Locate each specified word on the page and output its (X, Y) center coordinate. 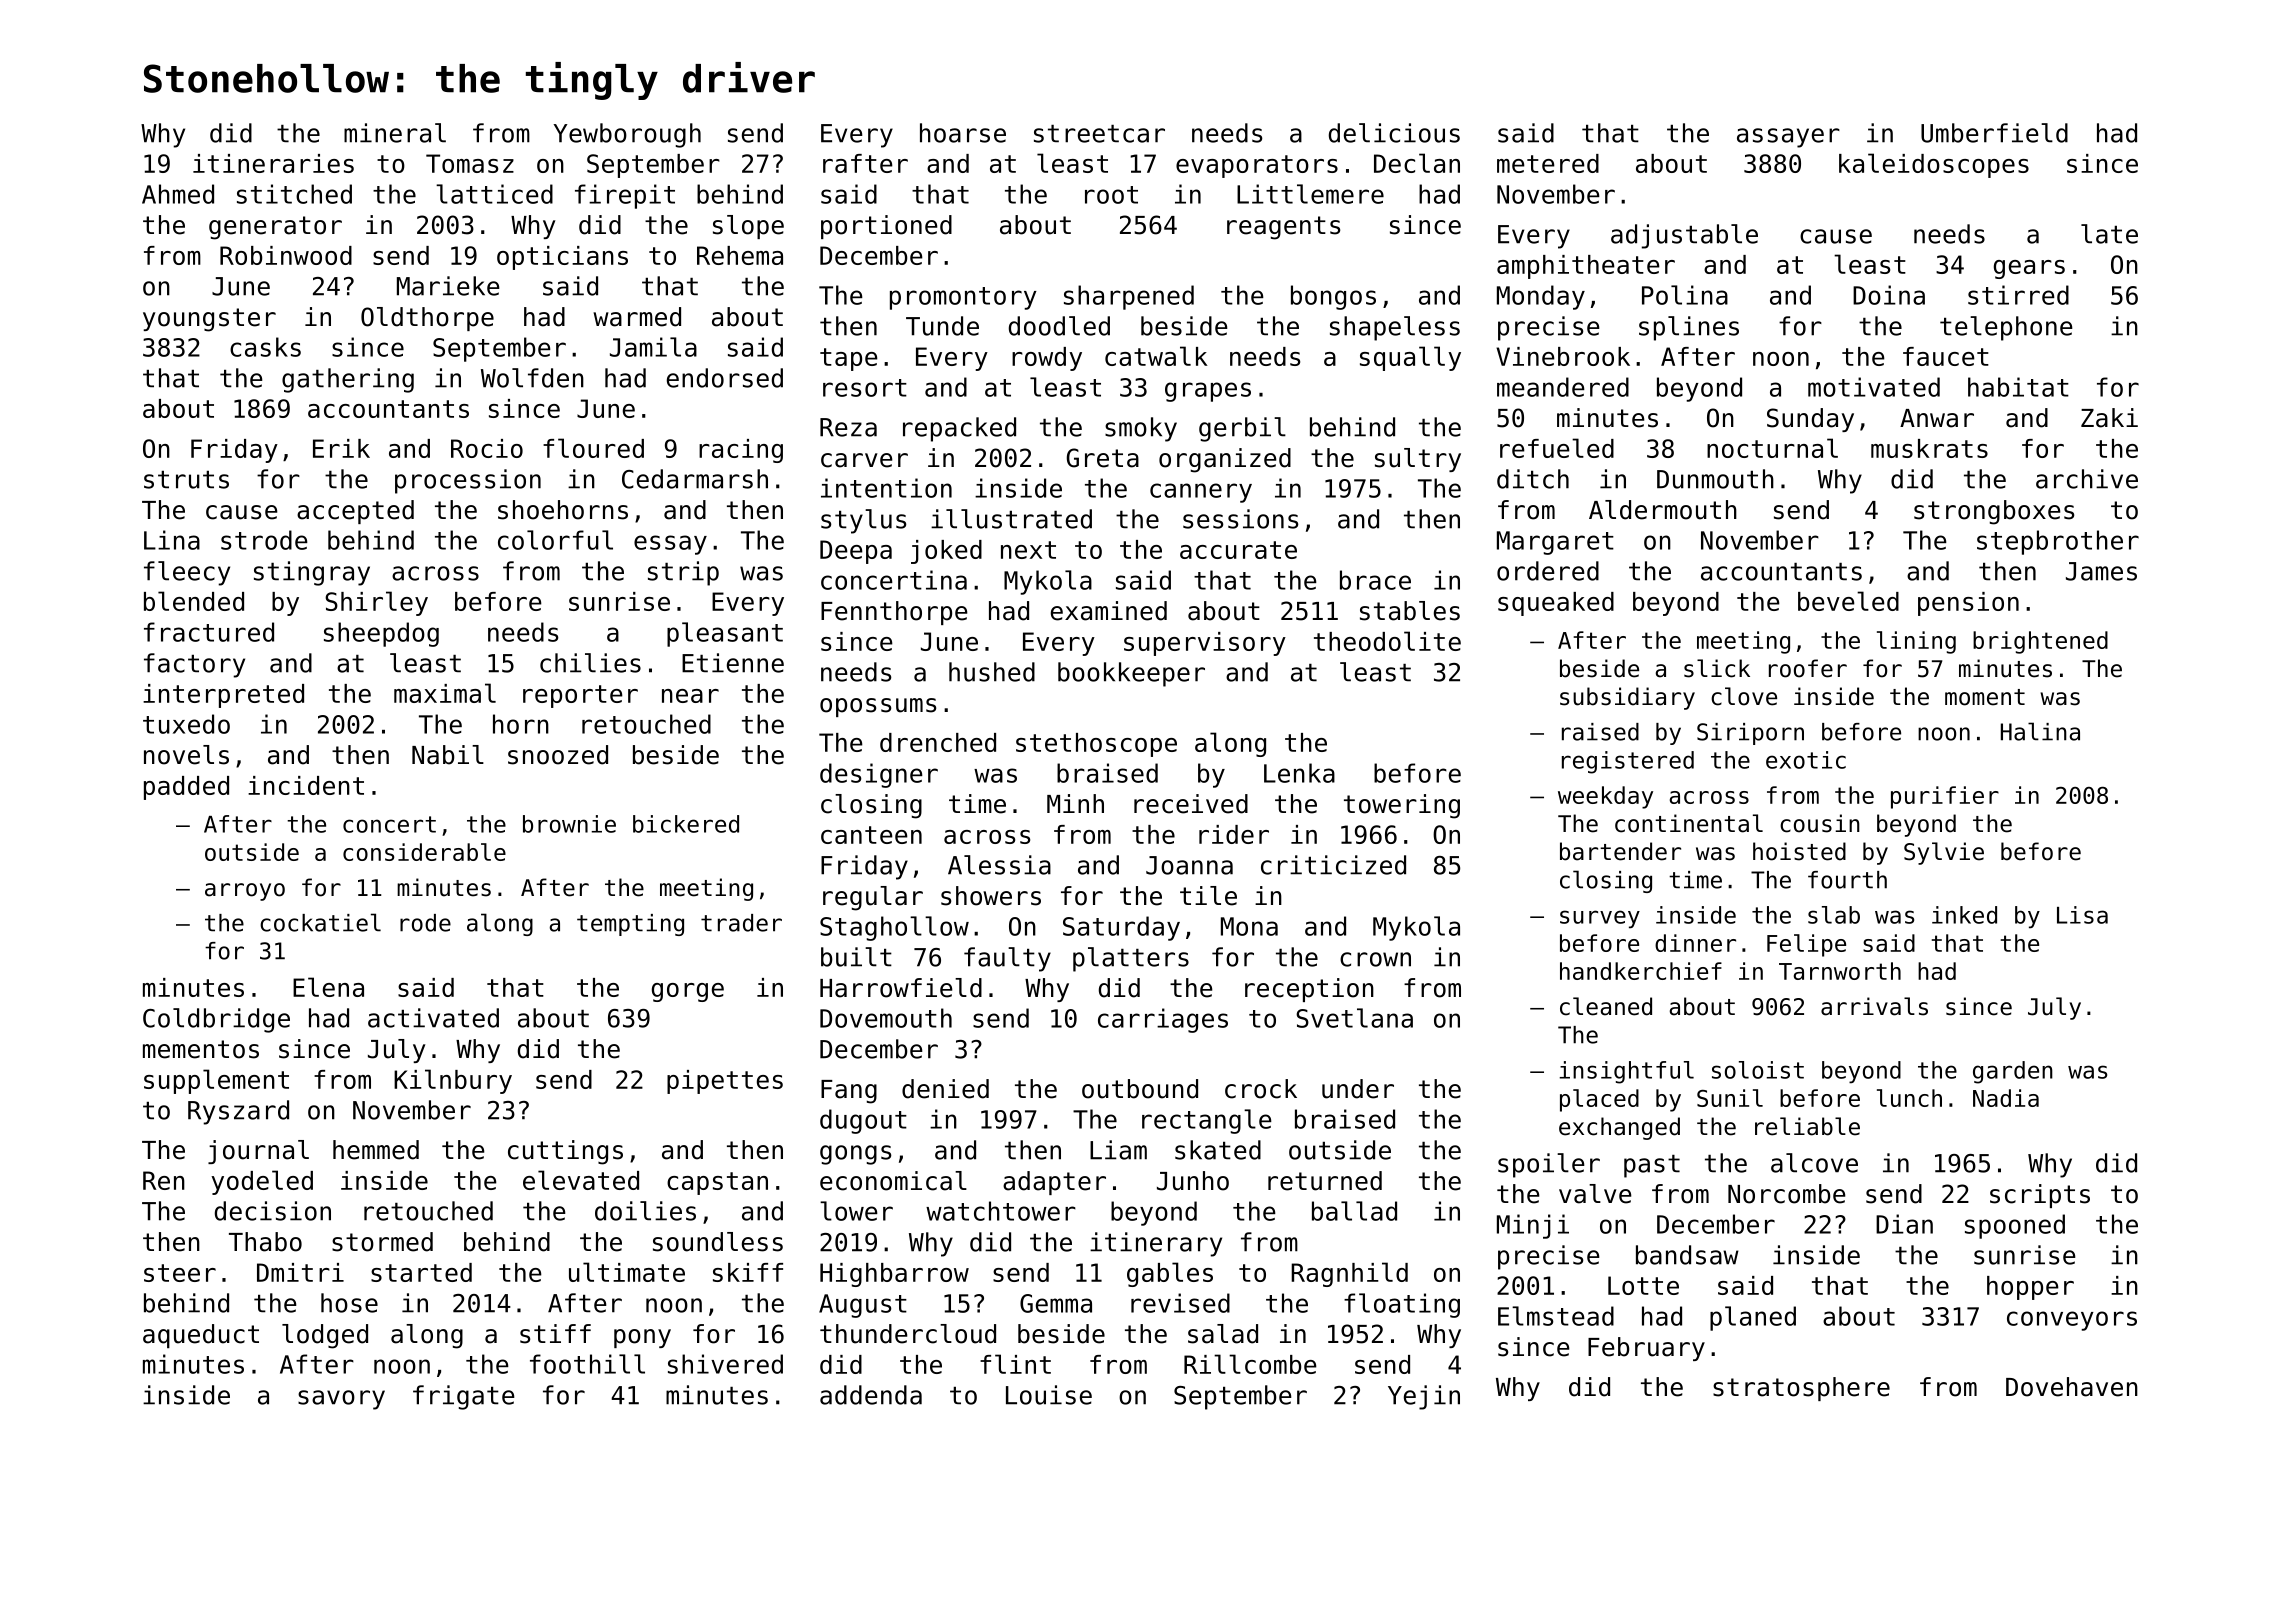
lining (1916, 642)
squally (1410, 358)
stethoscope (1096, 745)
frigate (464, 1397)
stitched (294, 194)
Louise (1049, 1395)
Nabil (448, 755)
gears (2029, 269)
